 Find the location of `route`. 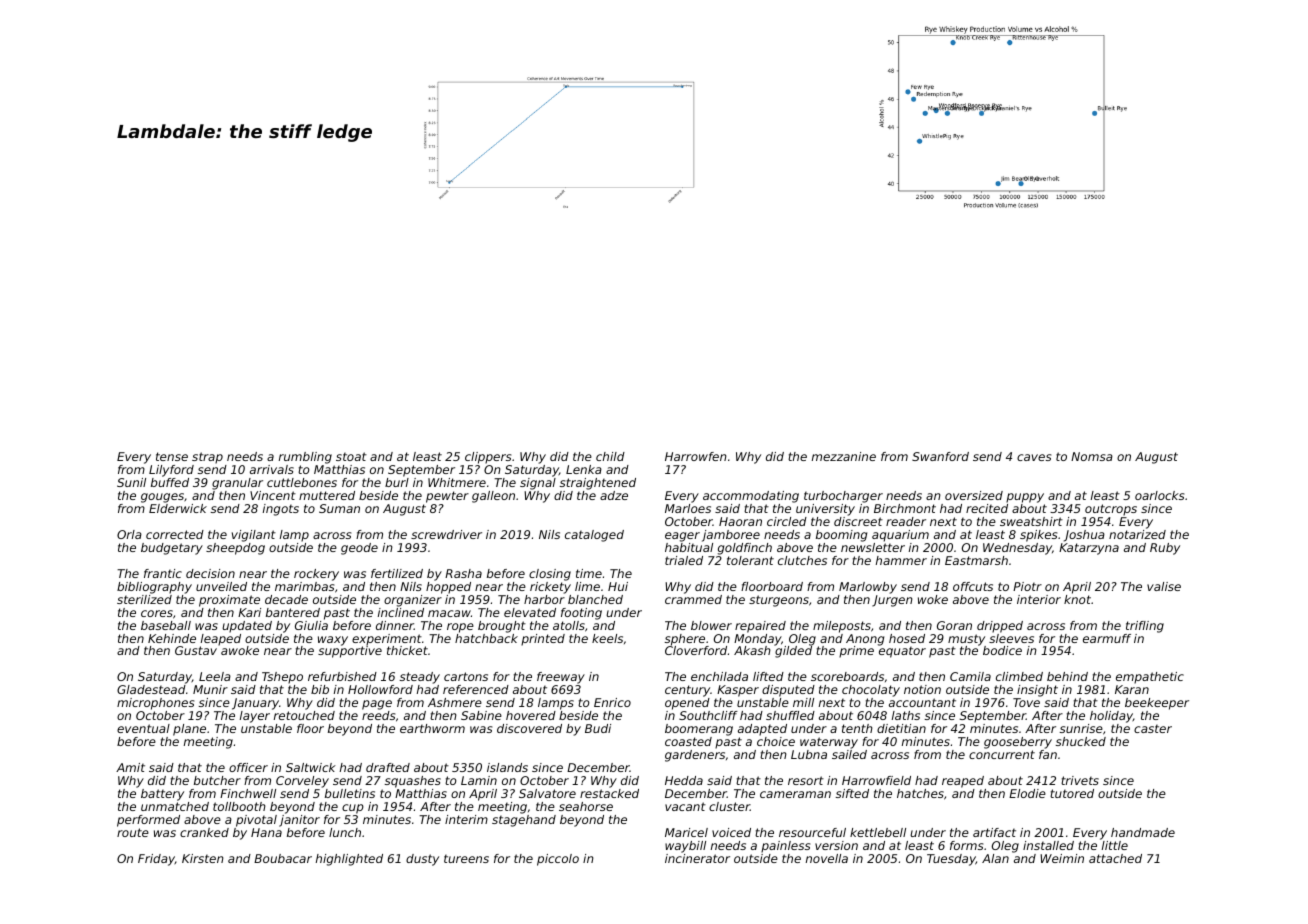

route is located at coordinates (133, 832).
